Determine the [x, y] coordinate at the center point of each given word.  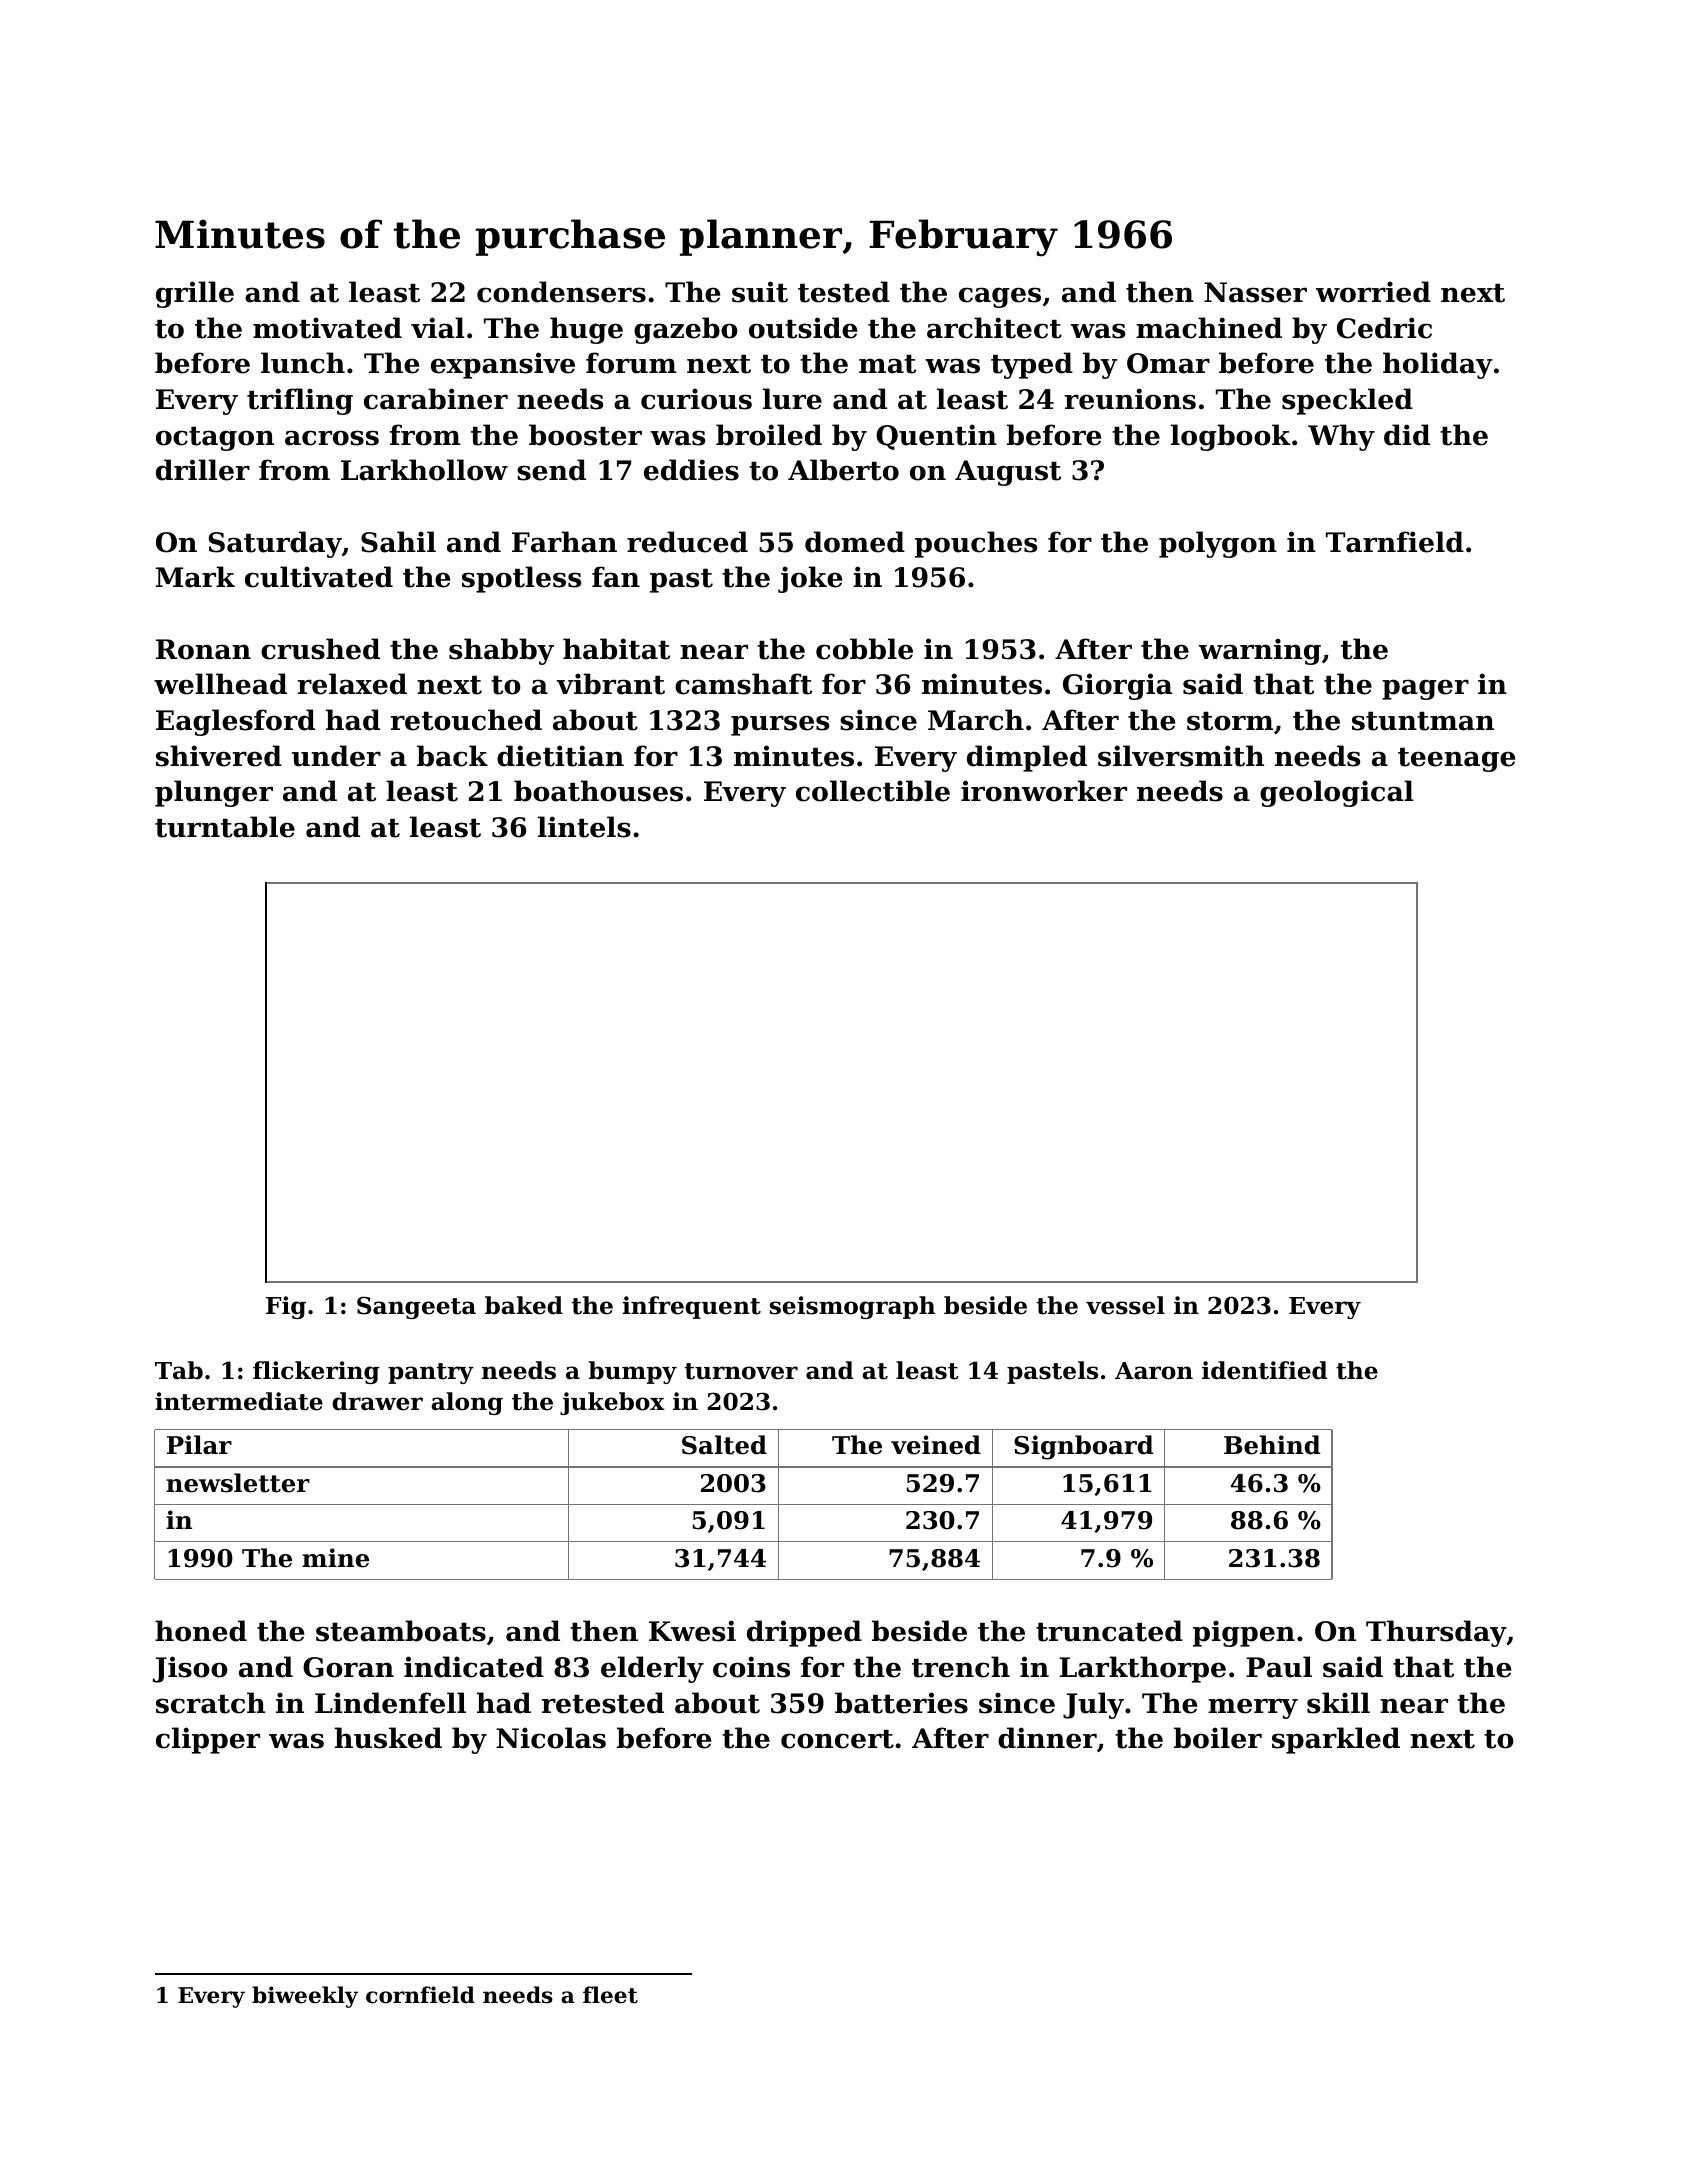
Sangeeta [416, 1307]
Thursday [1436, 1633]
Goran [348, 1667]
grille [195, 294]
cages [1000, 297]
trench [961, 1667]
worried [1373, 292]
